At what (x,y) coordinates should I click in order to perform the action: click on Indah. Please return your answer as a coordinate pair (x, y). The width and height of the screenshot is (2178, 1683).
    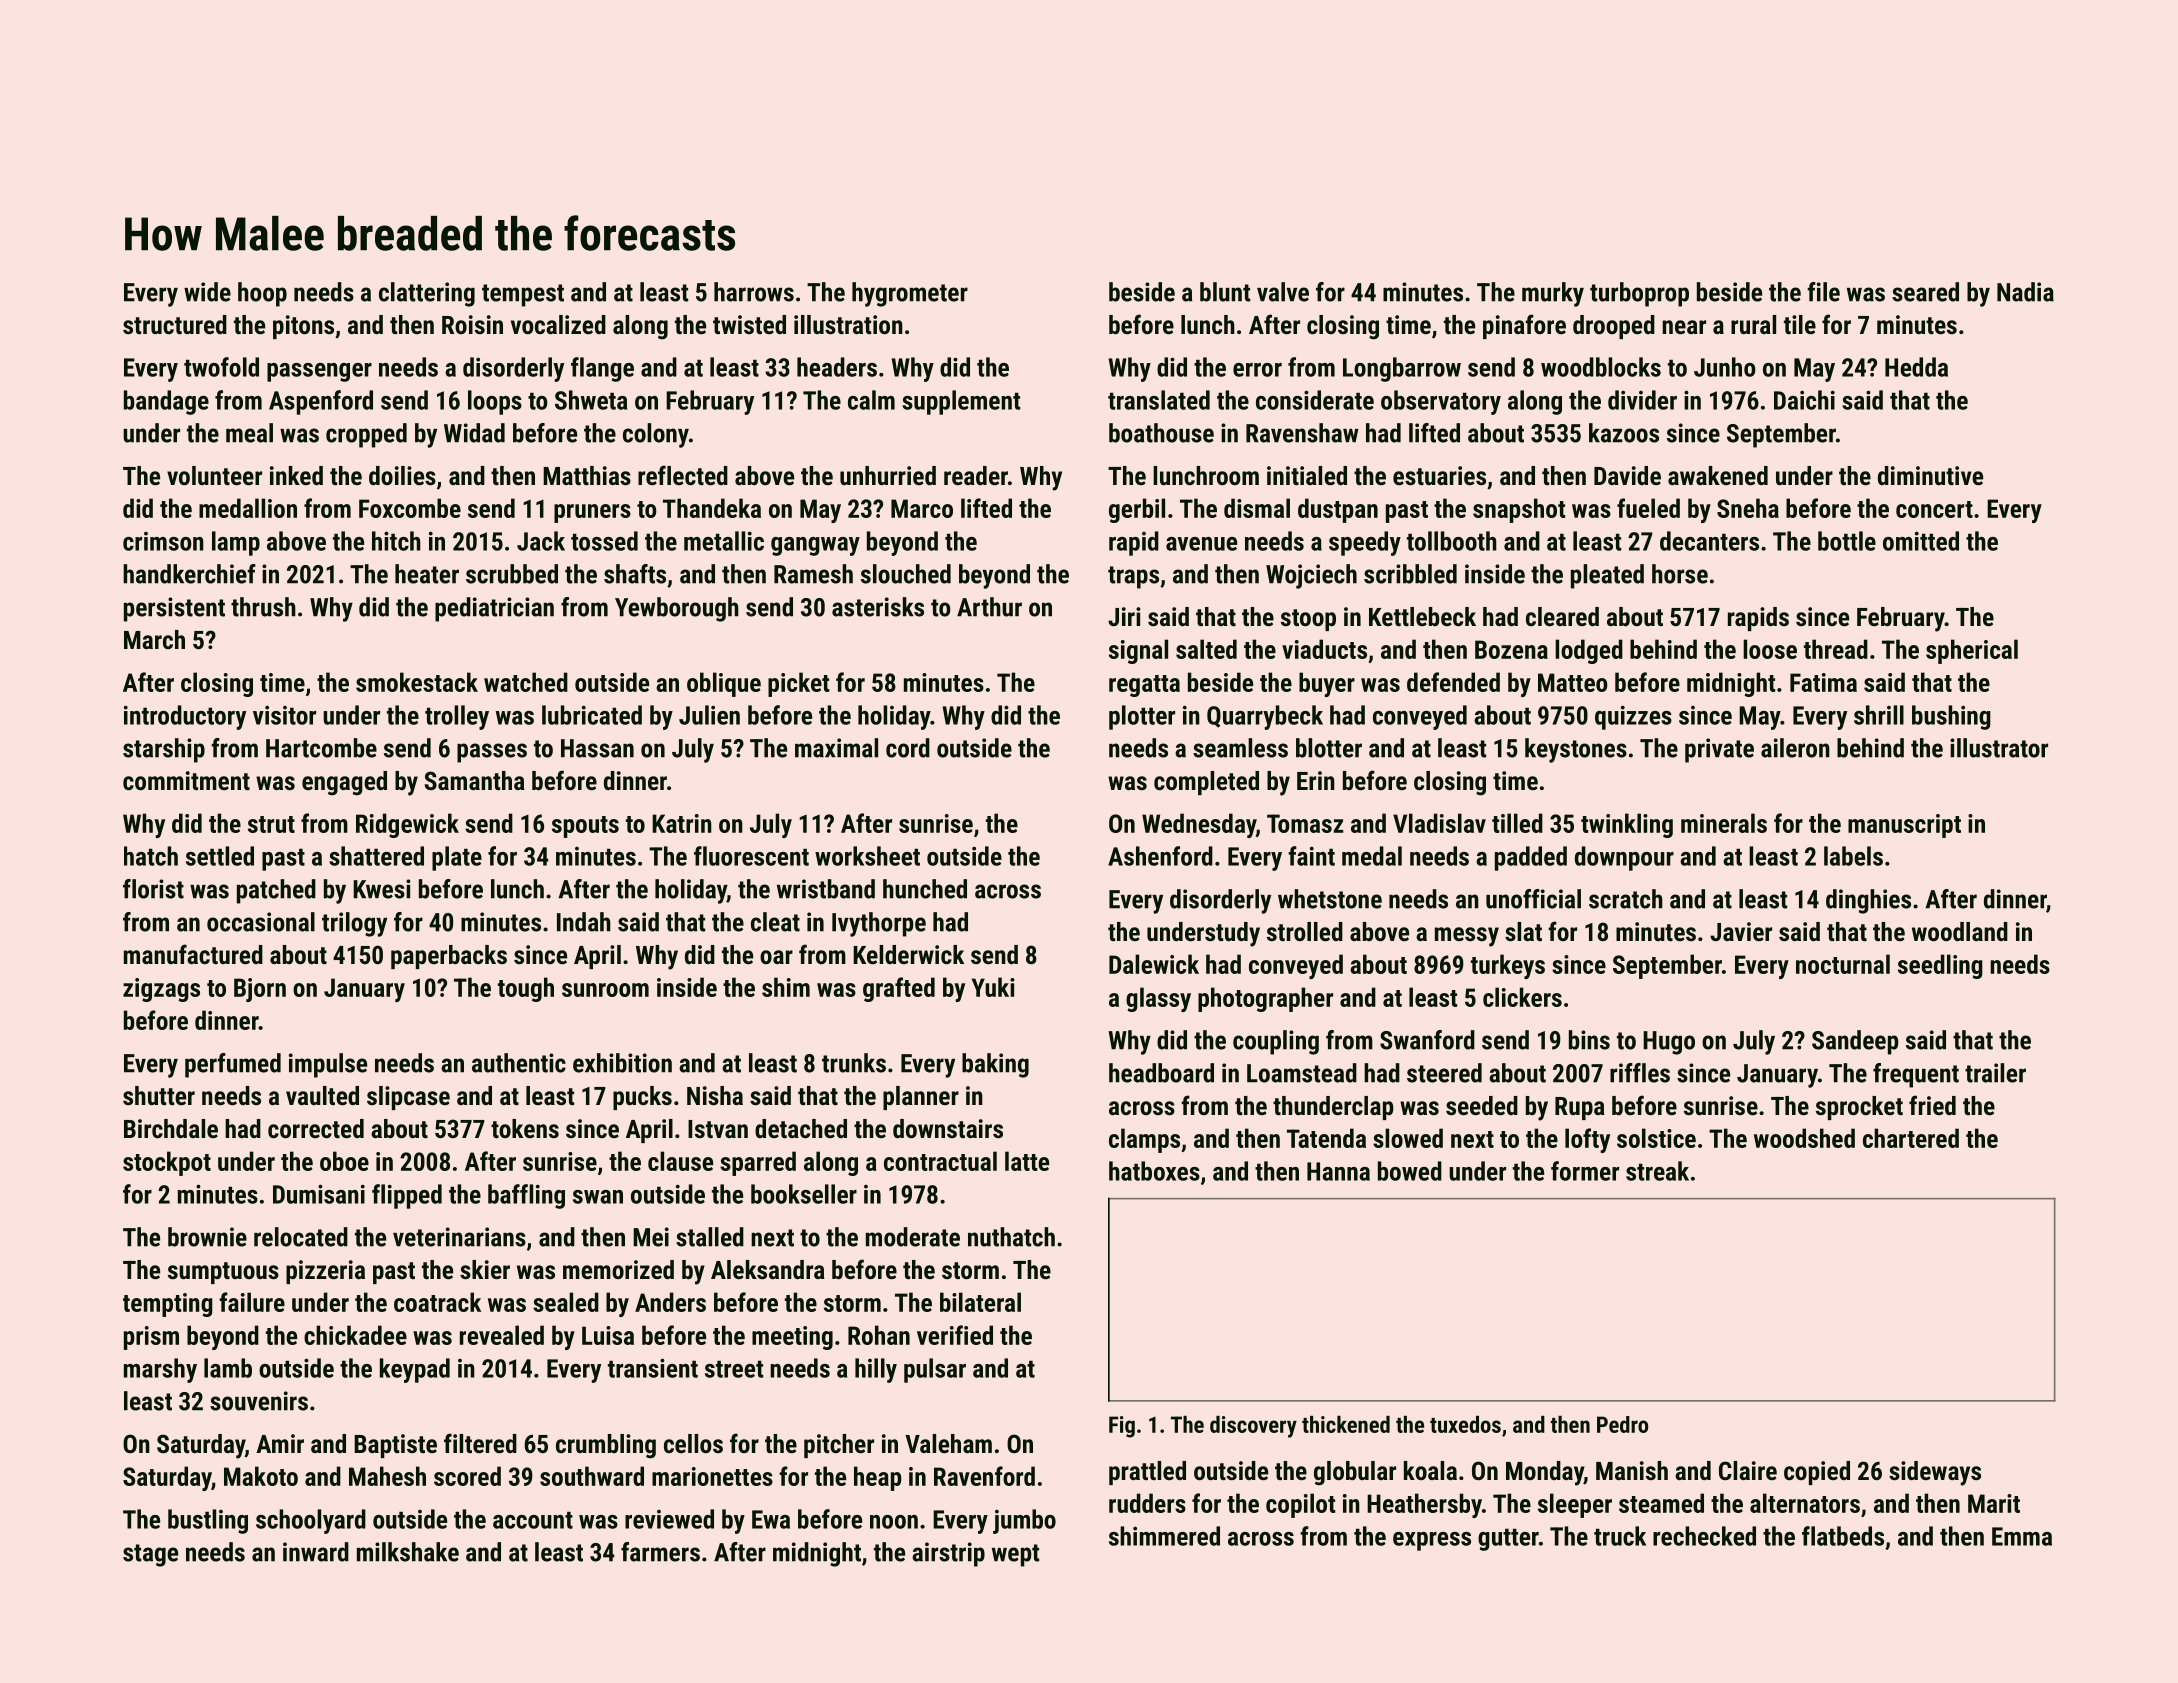
    Looking at the image, I should click on (584, 922).
